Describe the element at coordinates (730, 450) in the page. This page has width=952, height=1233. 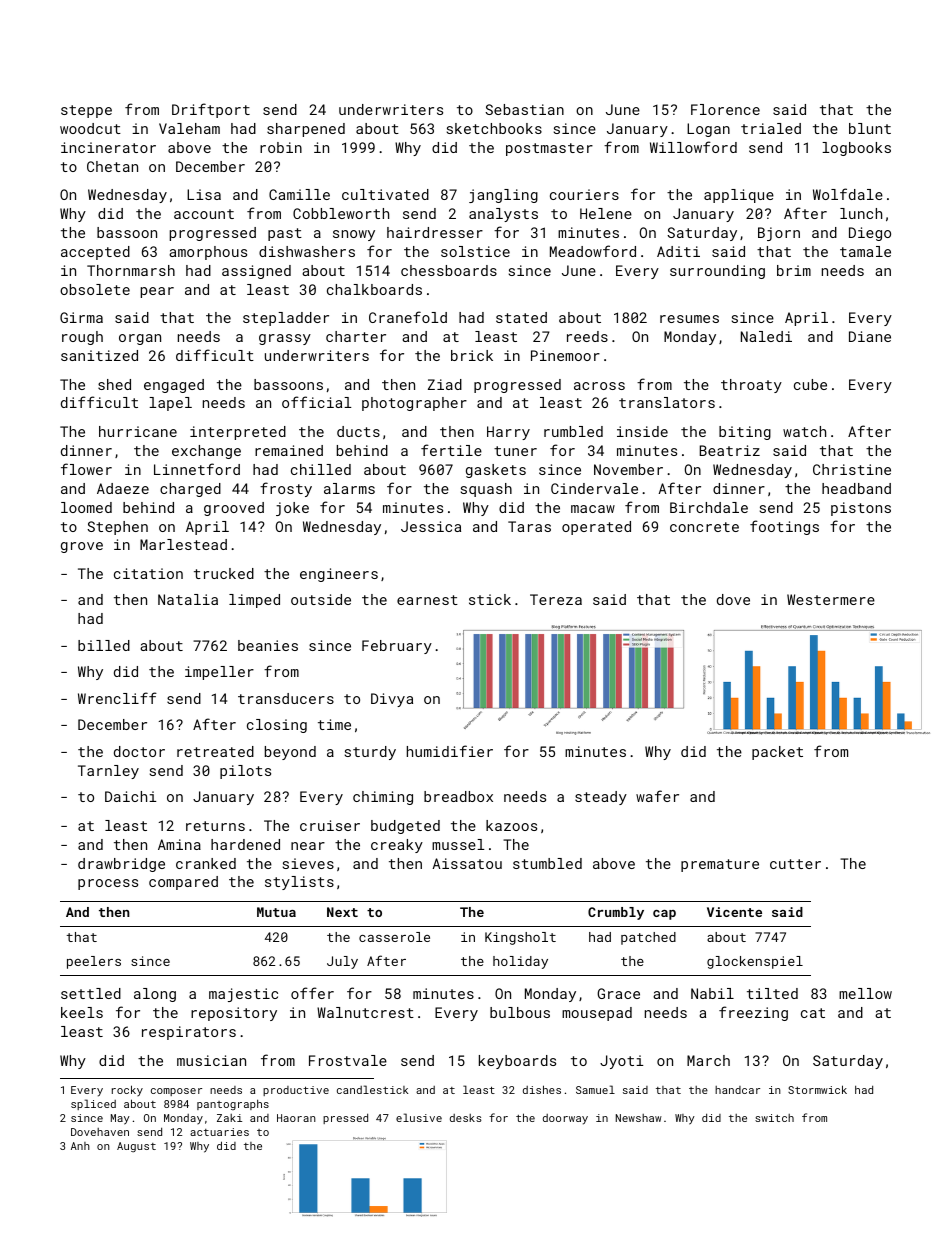
I see `Beatriz` at that location.
